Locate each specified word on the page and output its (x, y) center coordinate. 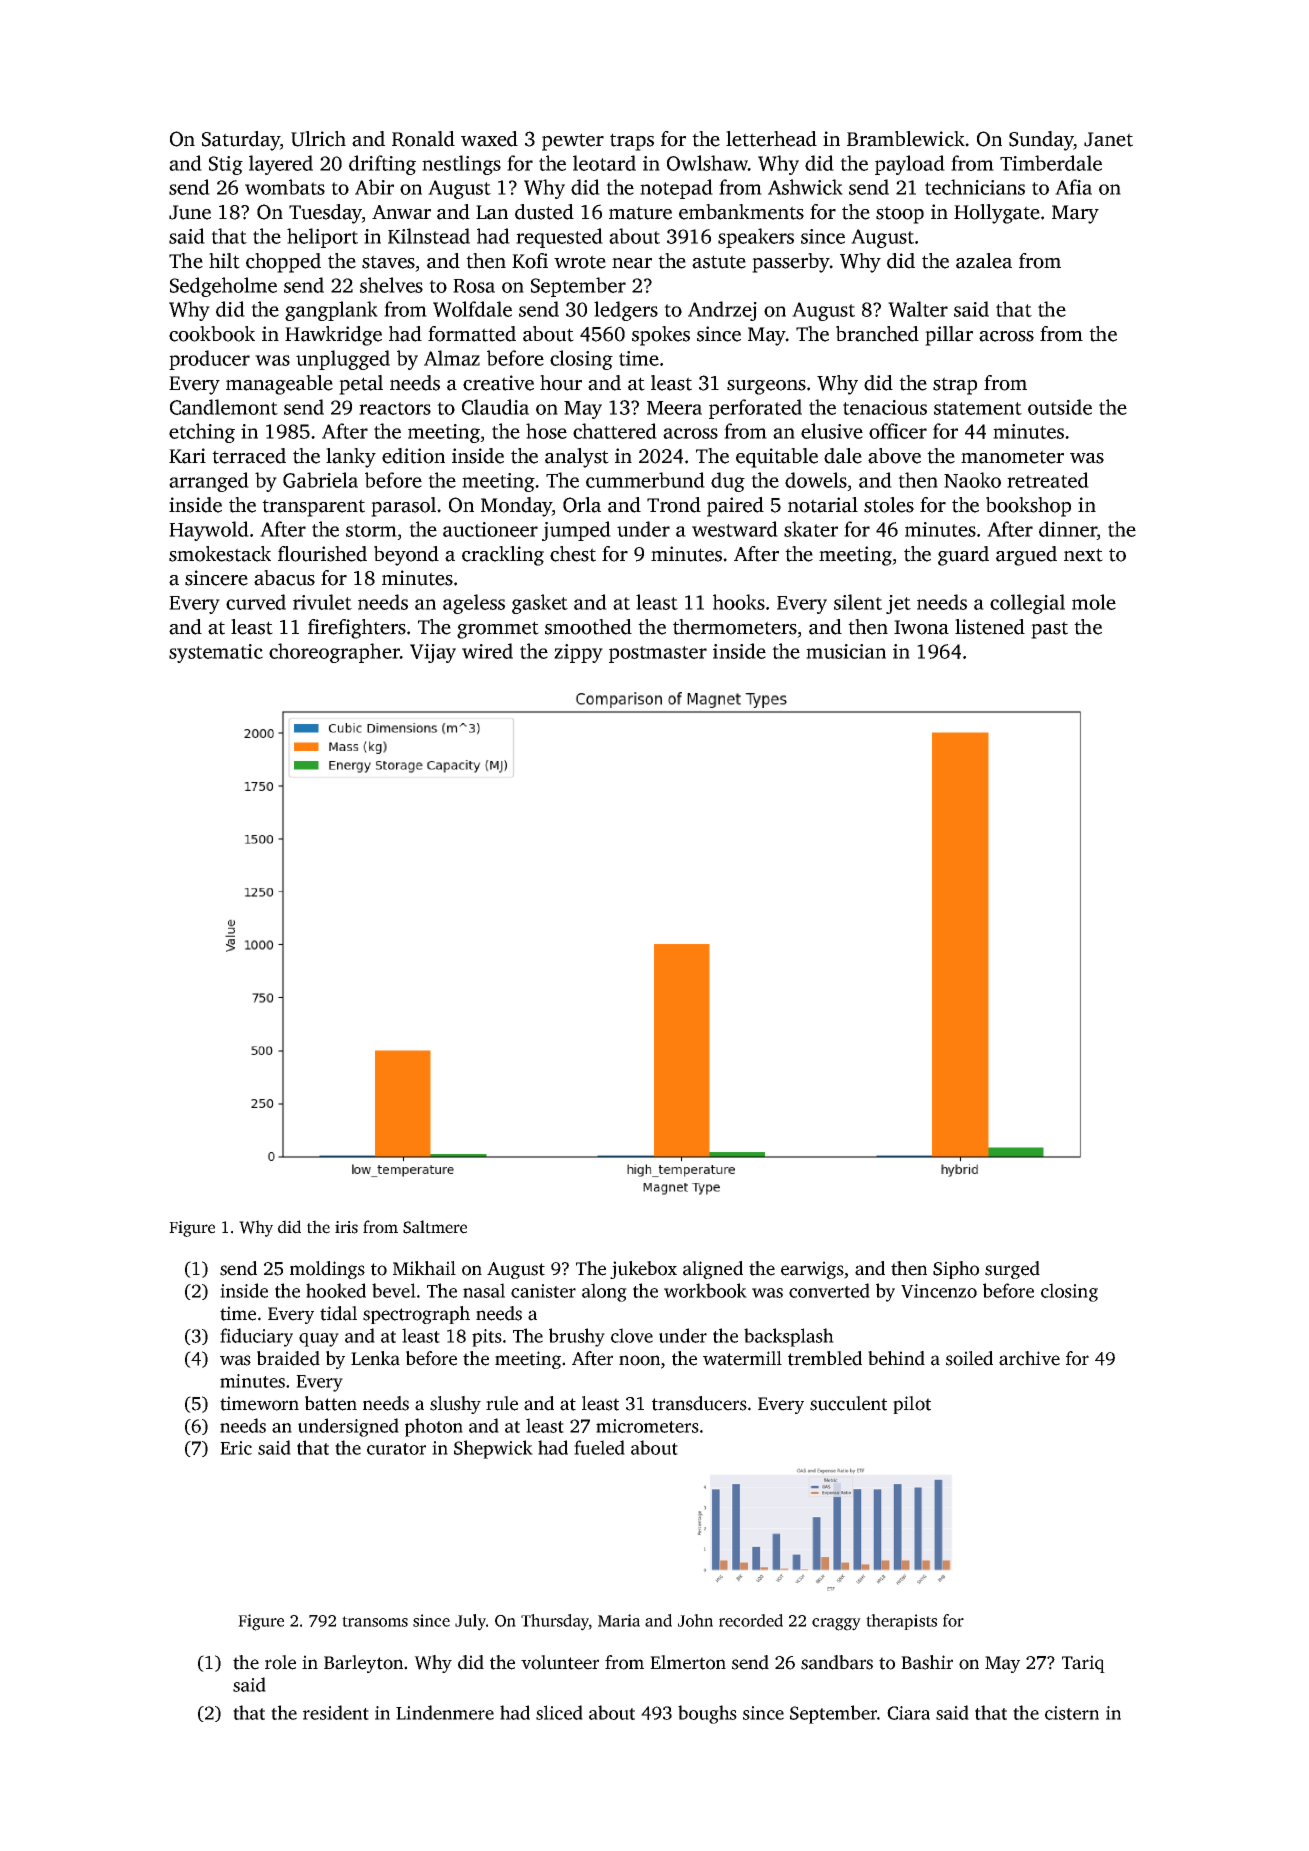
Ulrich (318, 139)
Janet (1108, 139)
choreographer (334, 653)
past (1049, 630)
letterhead (771, 139)
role (280, 1662)
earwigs (812, 1270)
